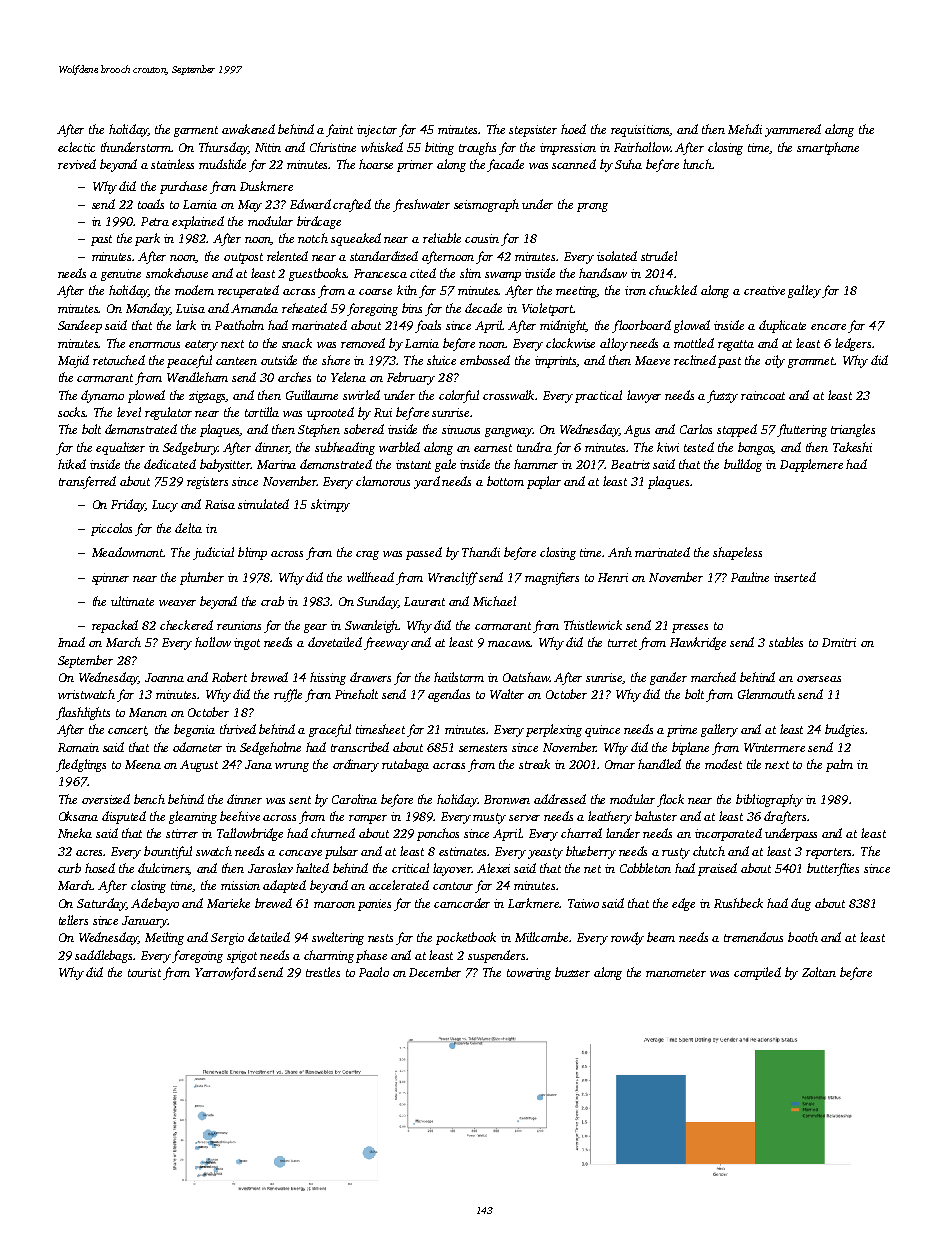  What do you see at coordinates (155, 904) in the document?
I see `Adebayo` at bounding box center [155, 904].
